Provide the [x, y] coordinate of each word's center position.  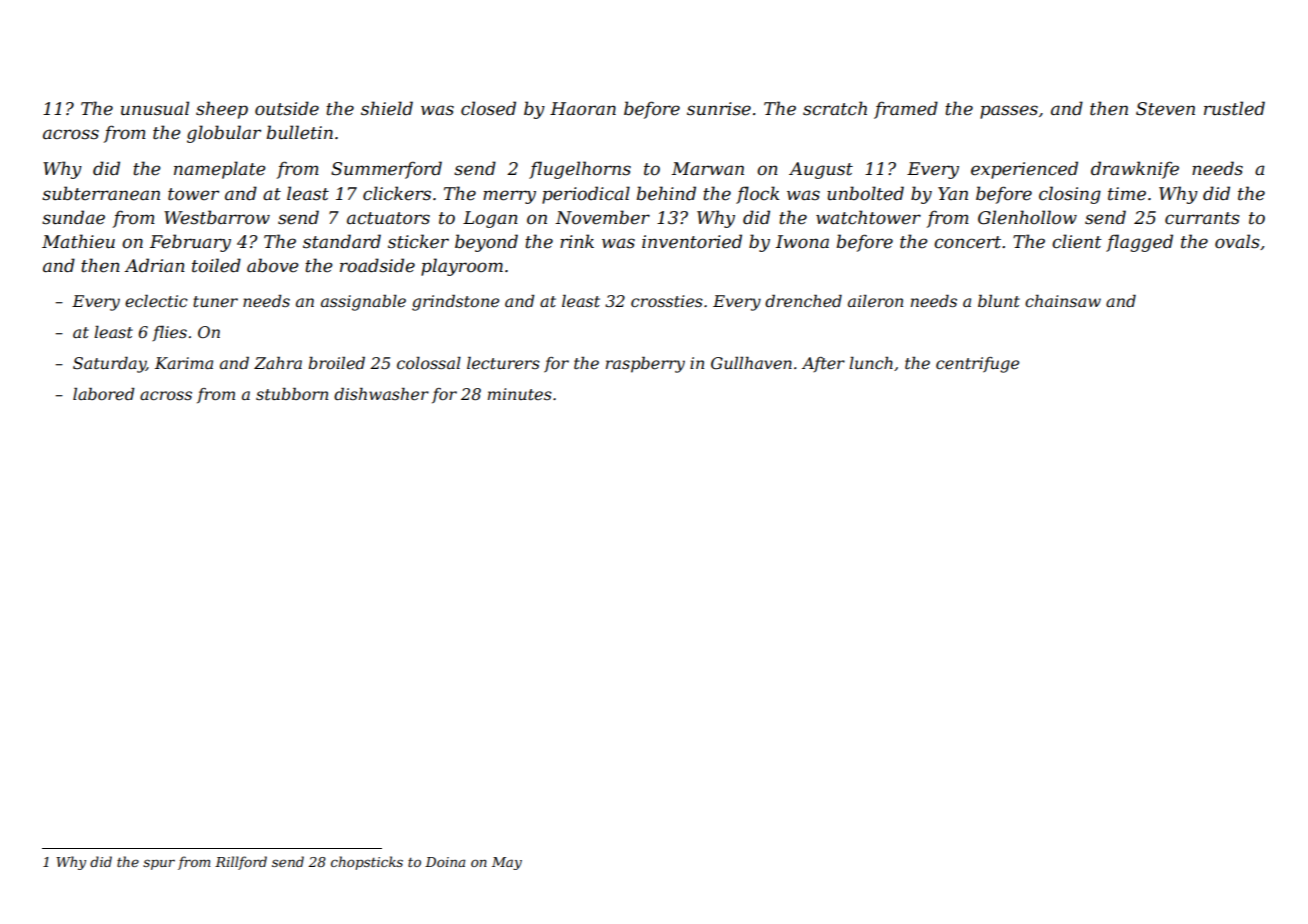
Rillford [241, 863]
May [507, 863]
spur [159, 864]
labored [104, 394]
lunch [871, 363]
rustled [1234, 108]
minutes [520, 394]
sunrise [719, 109]
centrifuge [977, 365]
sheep [222, 110]
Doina [445, 862]
